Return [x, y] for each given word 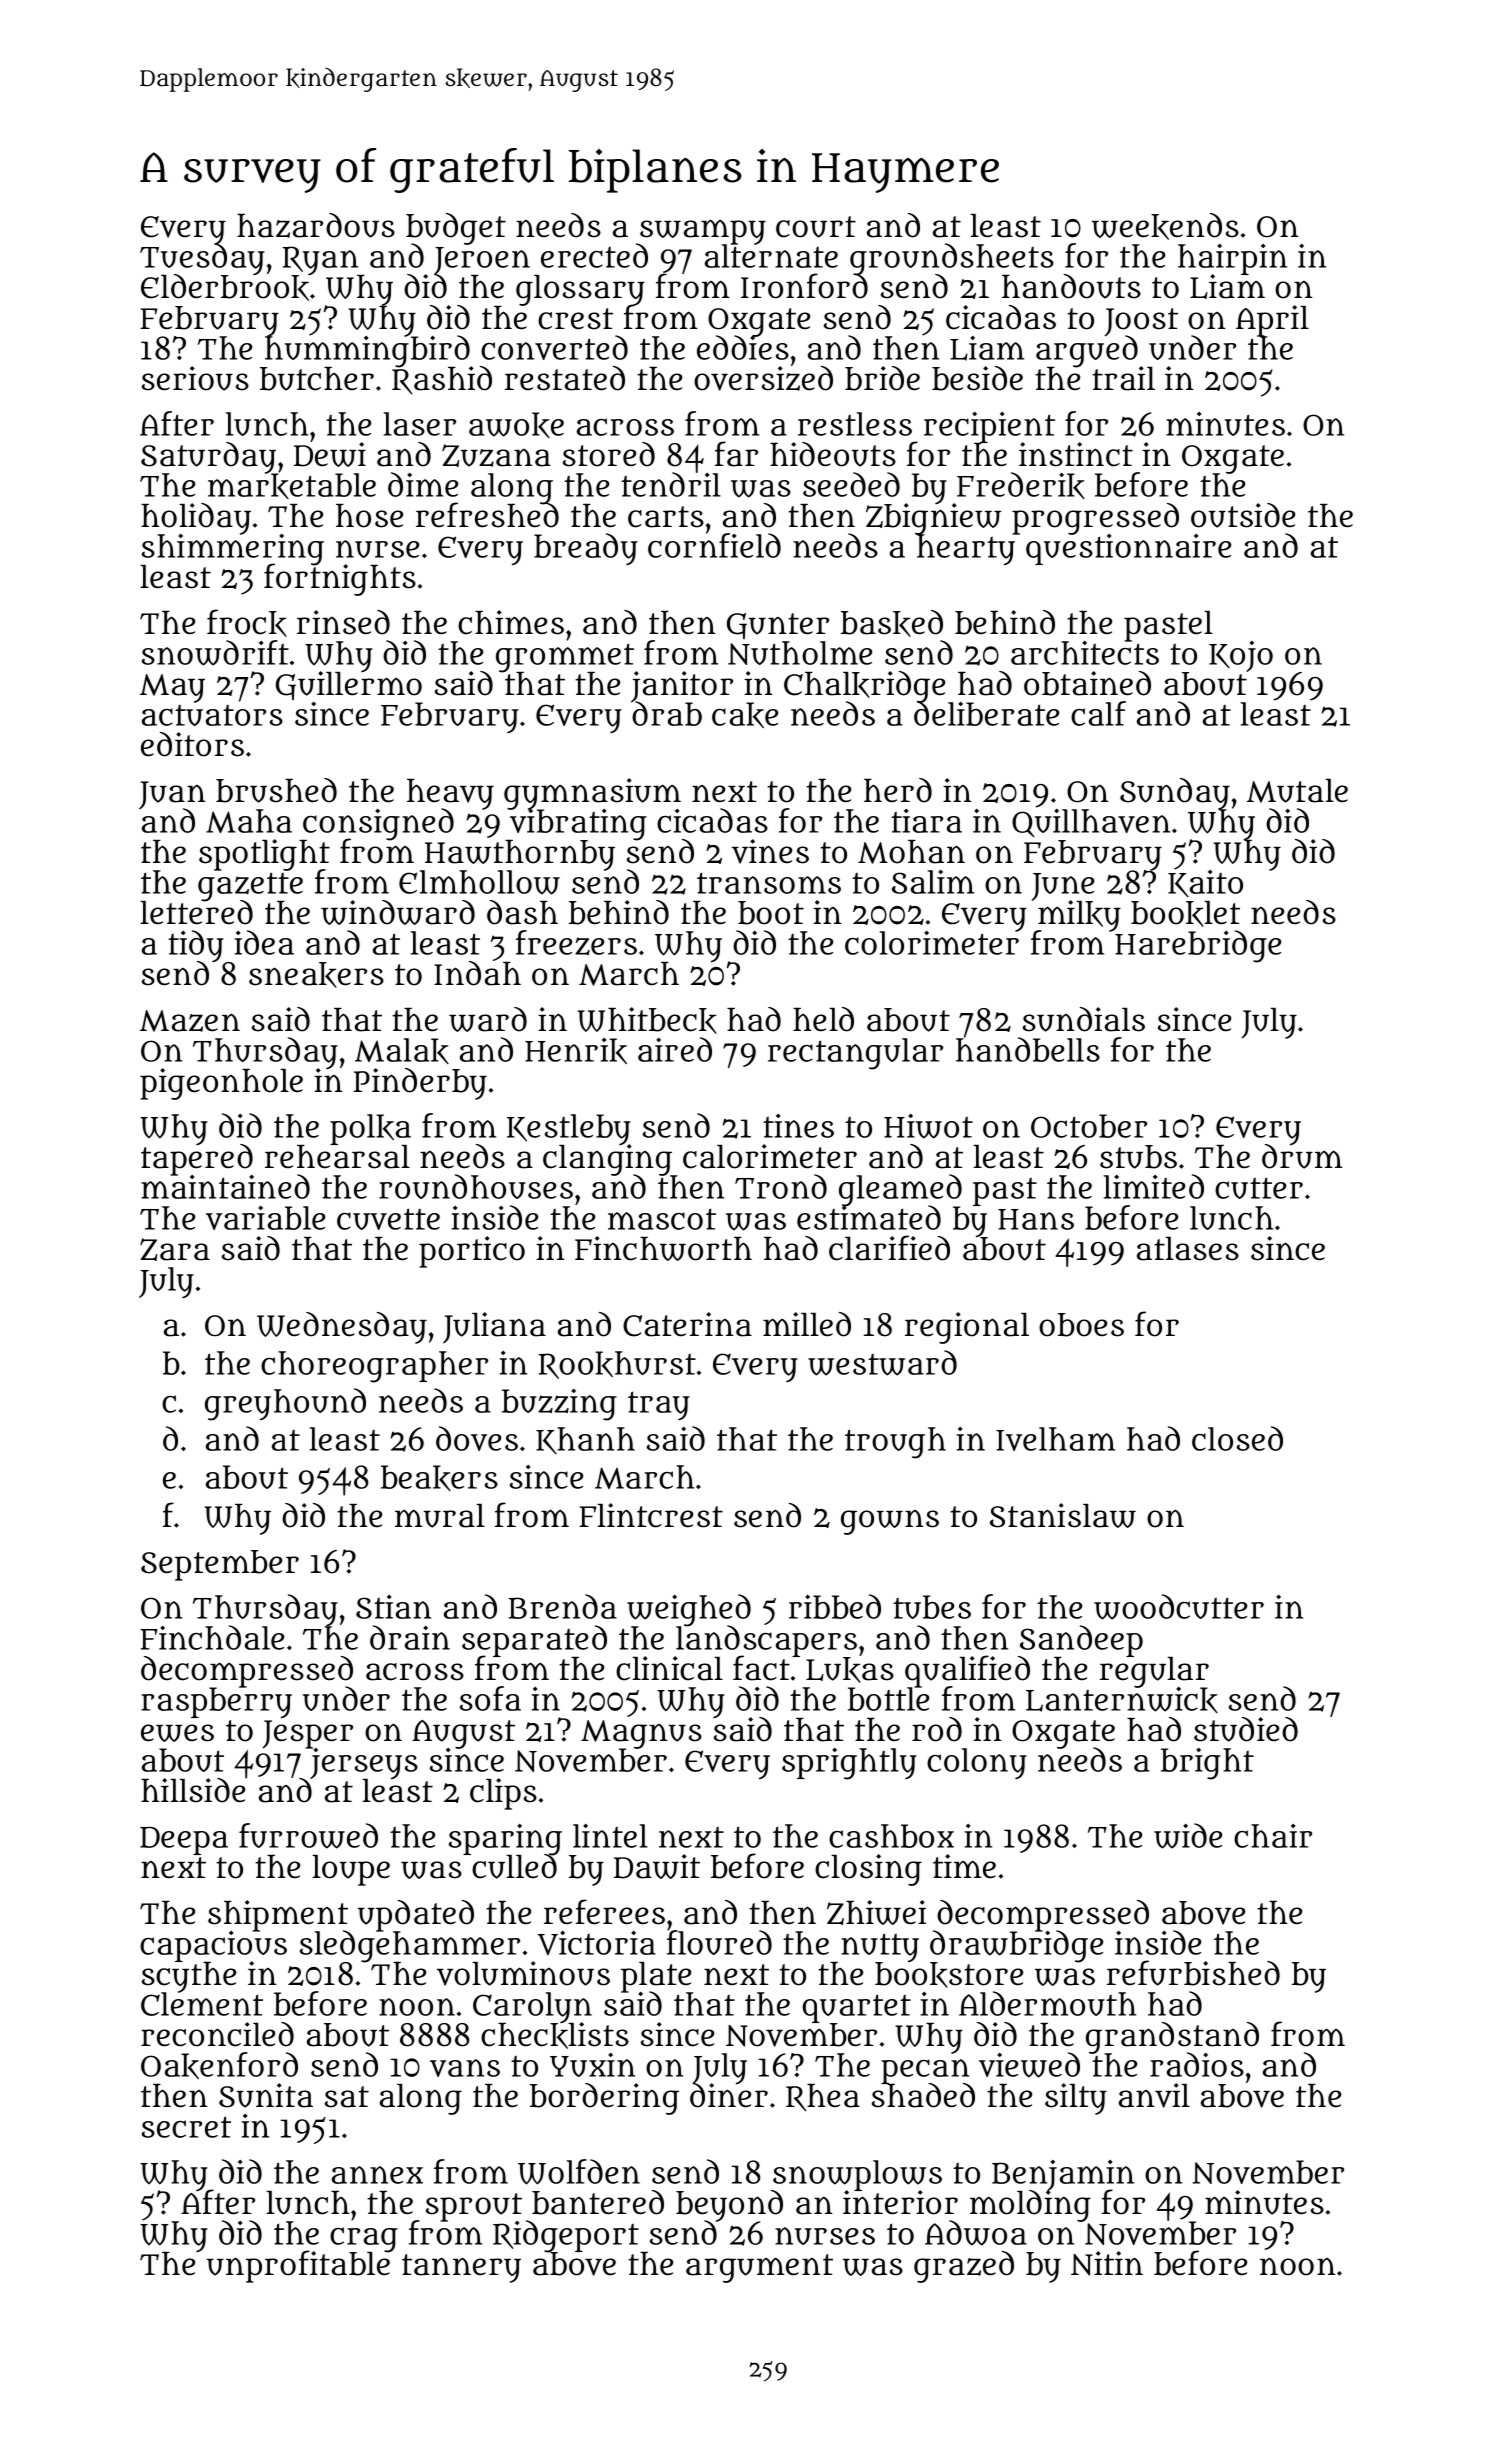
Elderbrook [225, 288]
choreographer [374, 1367]
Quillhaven [1091, 823]
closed [1237, 1438]
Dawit [657, 1866]
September [220, 1565]
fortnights [340, 580]
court [816, 227]
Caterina [687, 1324]
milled [807, 1324]
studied [1246, 1729]
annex [377, 2175]
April [1272, 320]
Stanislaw [1063, 1515]
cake [745, 715]
